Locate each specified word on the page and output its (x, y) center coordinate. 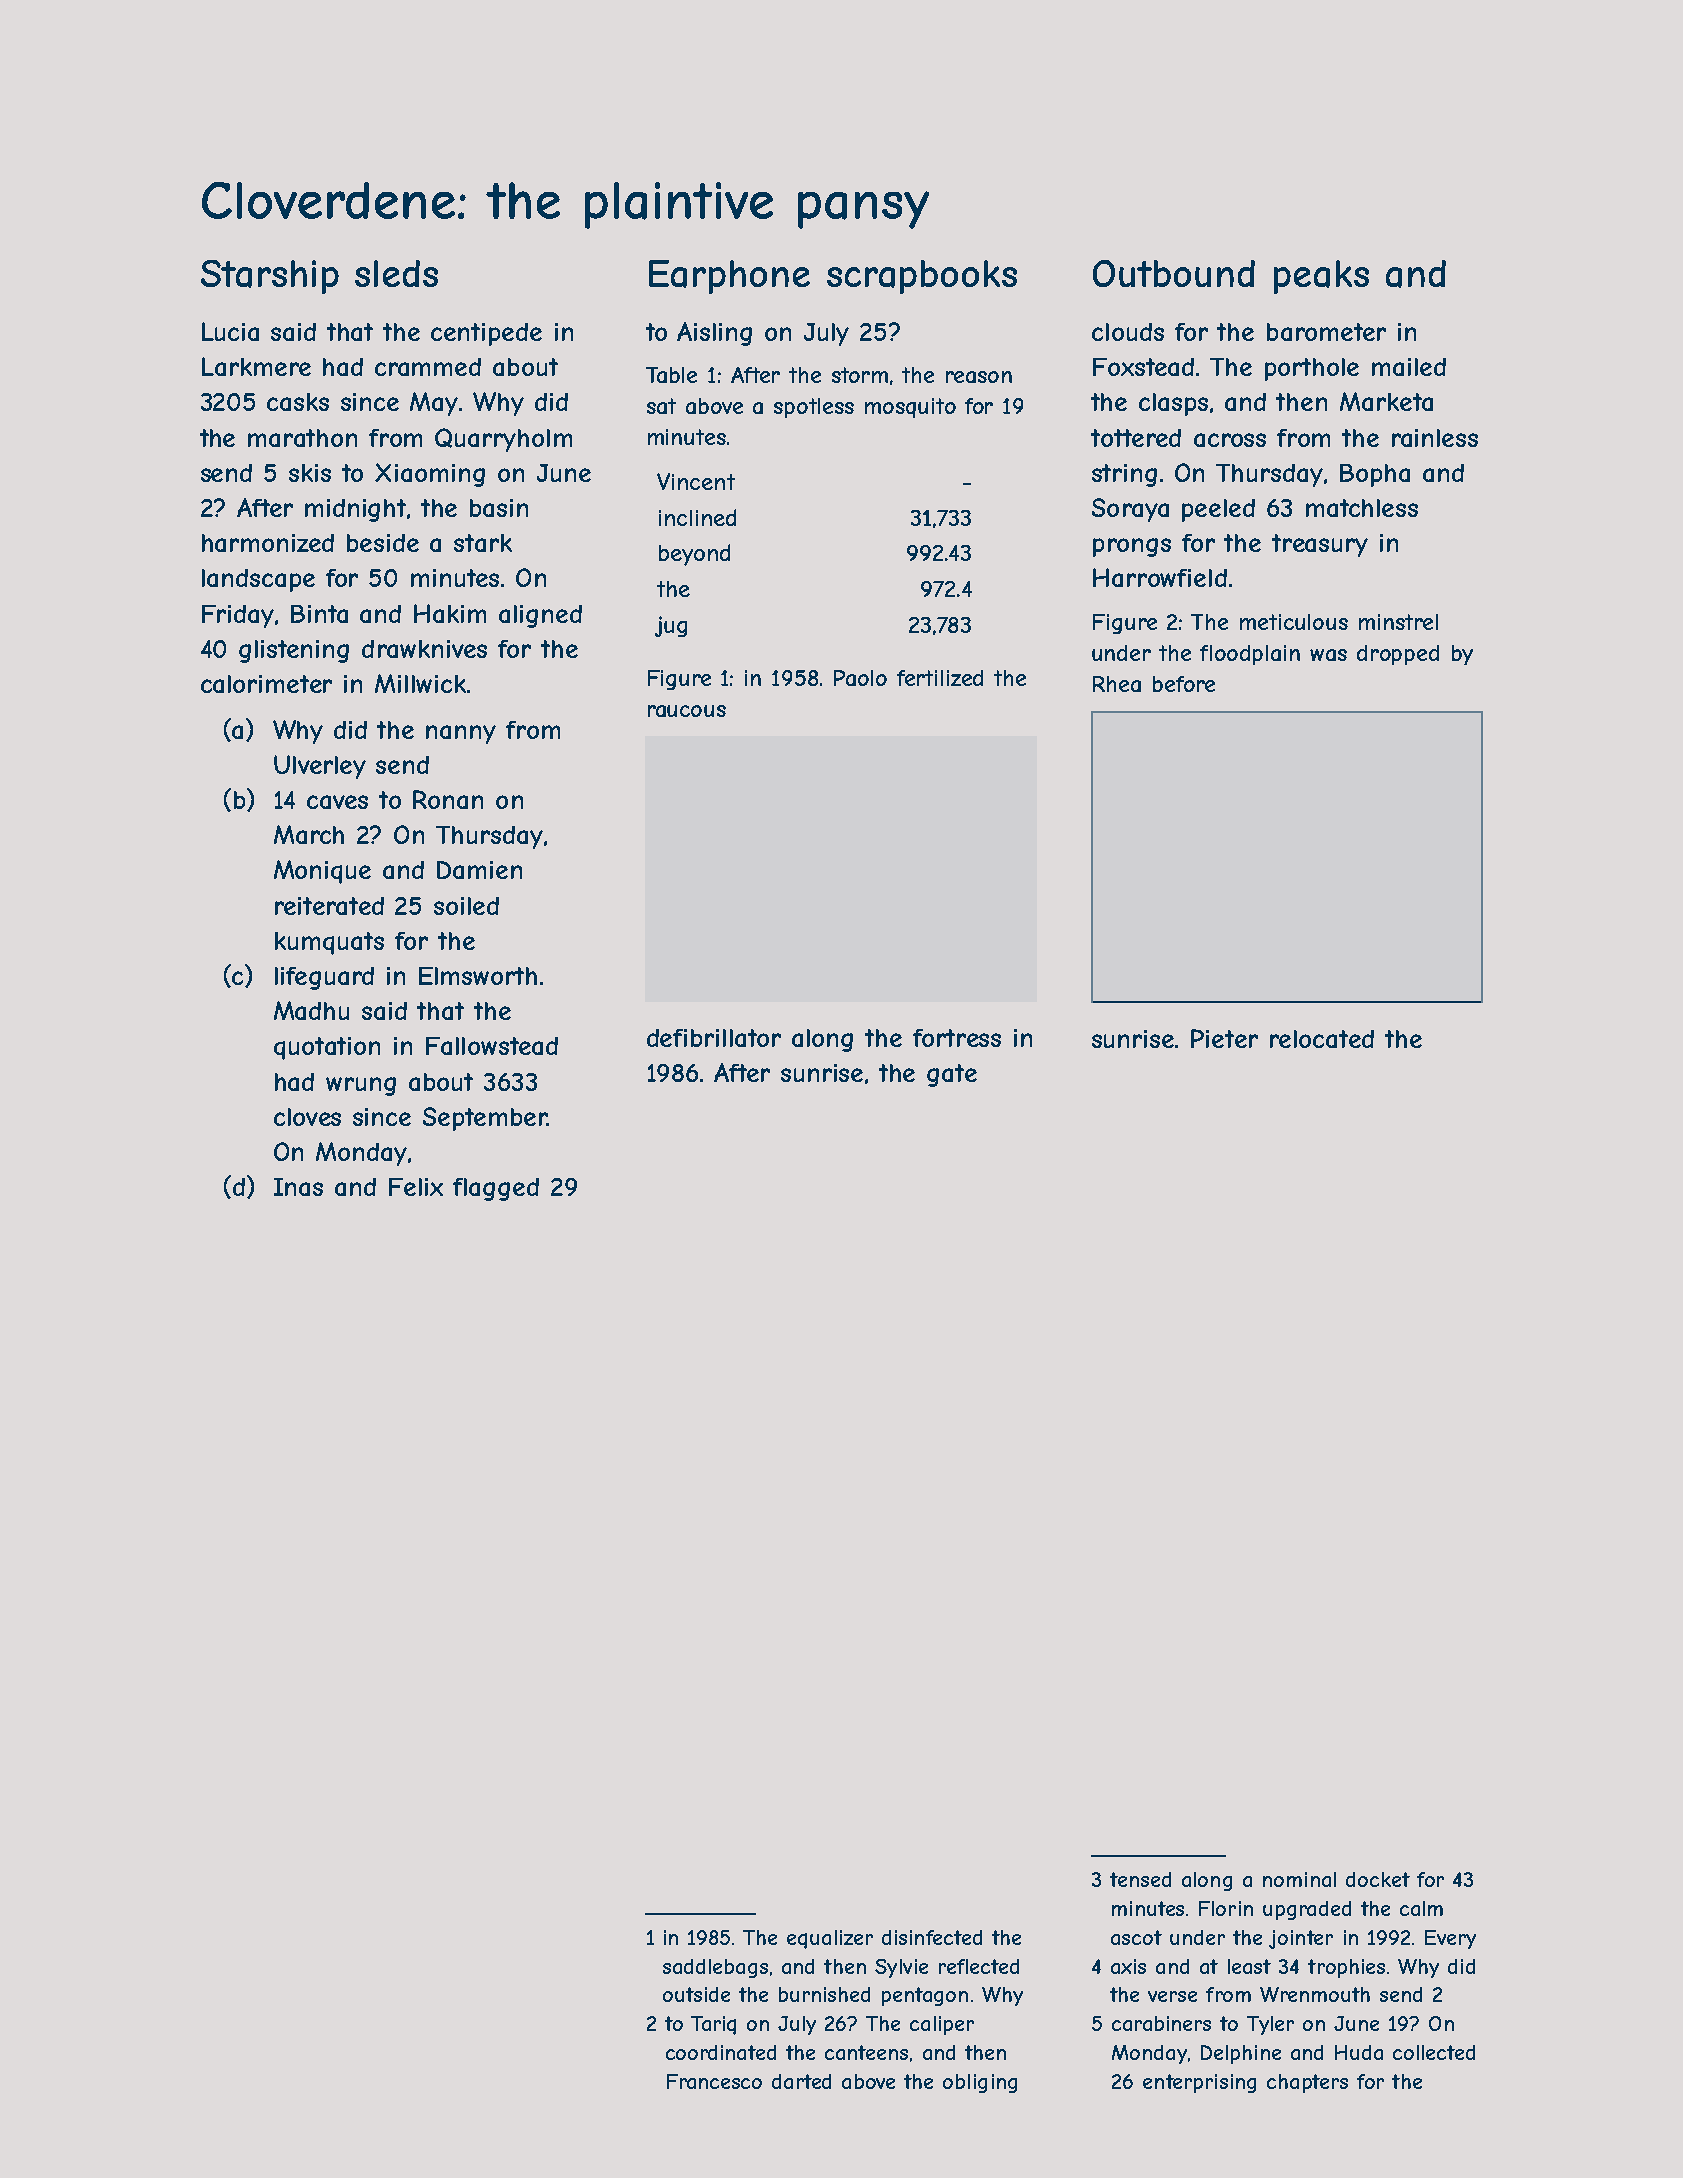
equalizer (830, 1939)
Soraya (1130, 510)
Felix (416, 1187)
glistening (294, 651)
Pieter (1224, 1038)
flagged (496, 1189)
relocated (1322, 1039)
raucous (687, 711)
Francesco (714, 2081)
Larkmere (256, 366)
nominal (1299, 1879)
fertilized (940, 678)
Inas (298, 1187)
